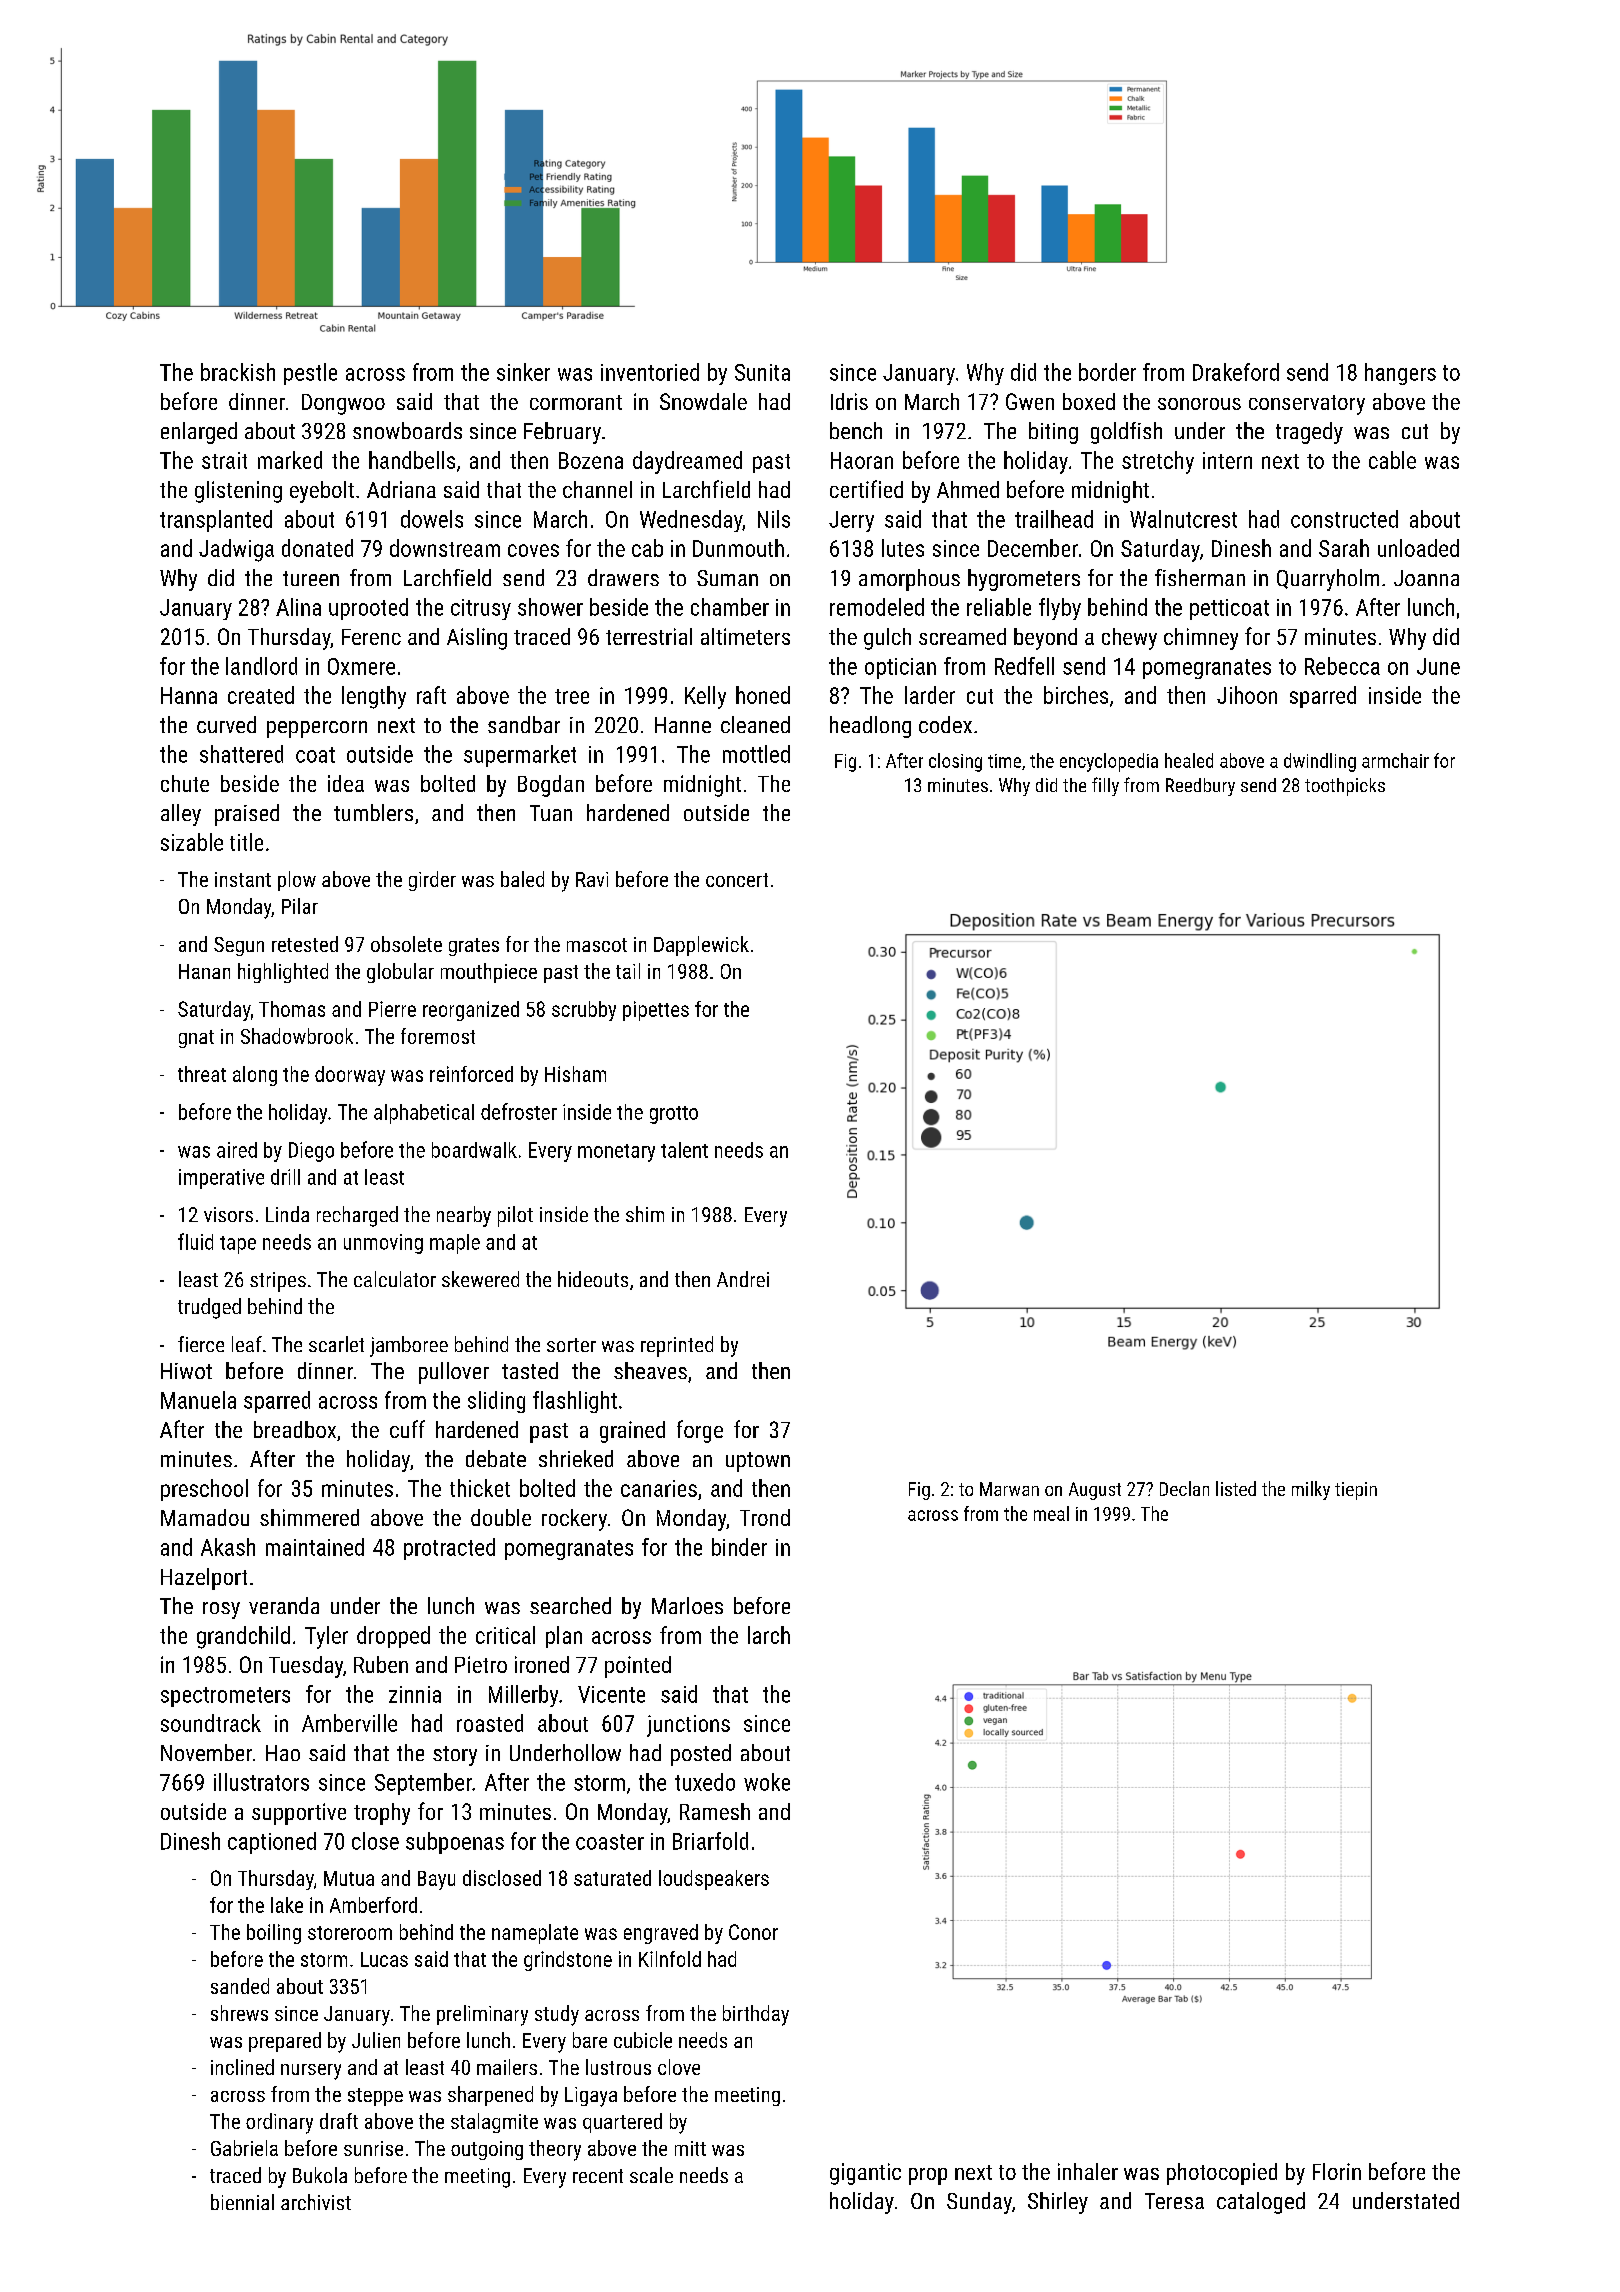 The image size is (1620, 2292). I want to click on tiepin, so click(1356, 1491).
